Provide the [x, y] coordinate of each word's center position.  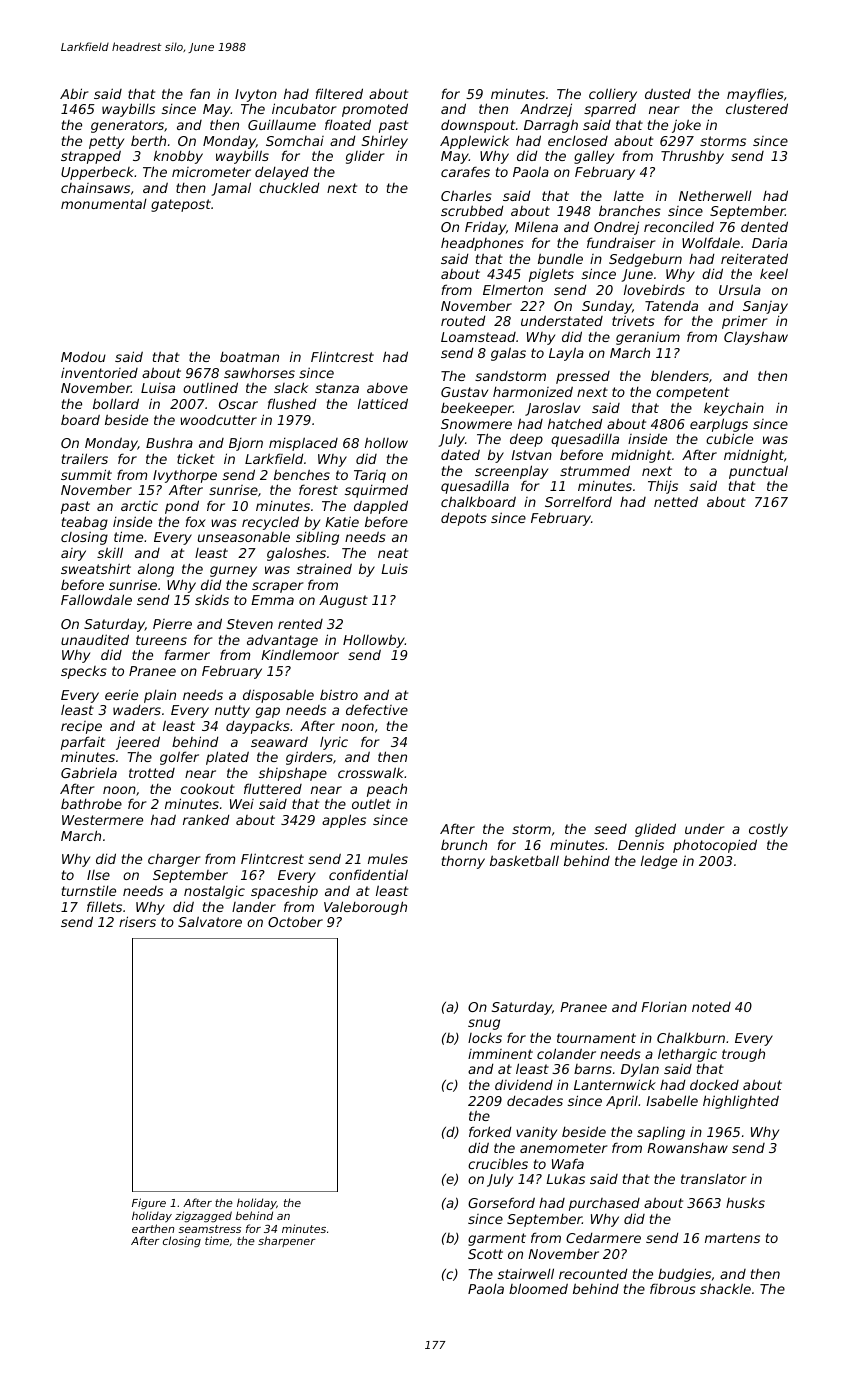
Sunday [607, 307]
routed [463, 320]
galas [508, 354]
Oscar [238, 404]
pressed [583, 377]
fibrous [673, 1288]
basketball [524, 860]
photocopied [715, 846]
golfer [179, 758]
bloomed [538, 1288]
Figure [149, 1203]
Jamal [231, 189]
